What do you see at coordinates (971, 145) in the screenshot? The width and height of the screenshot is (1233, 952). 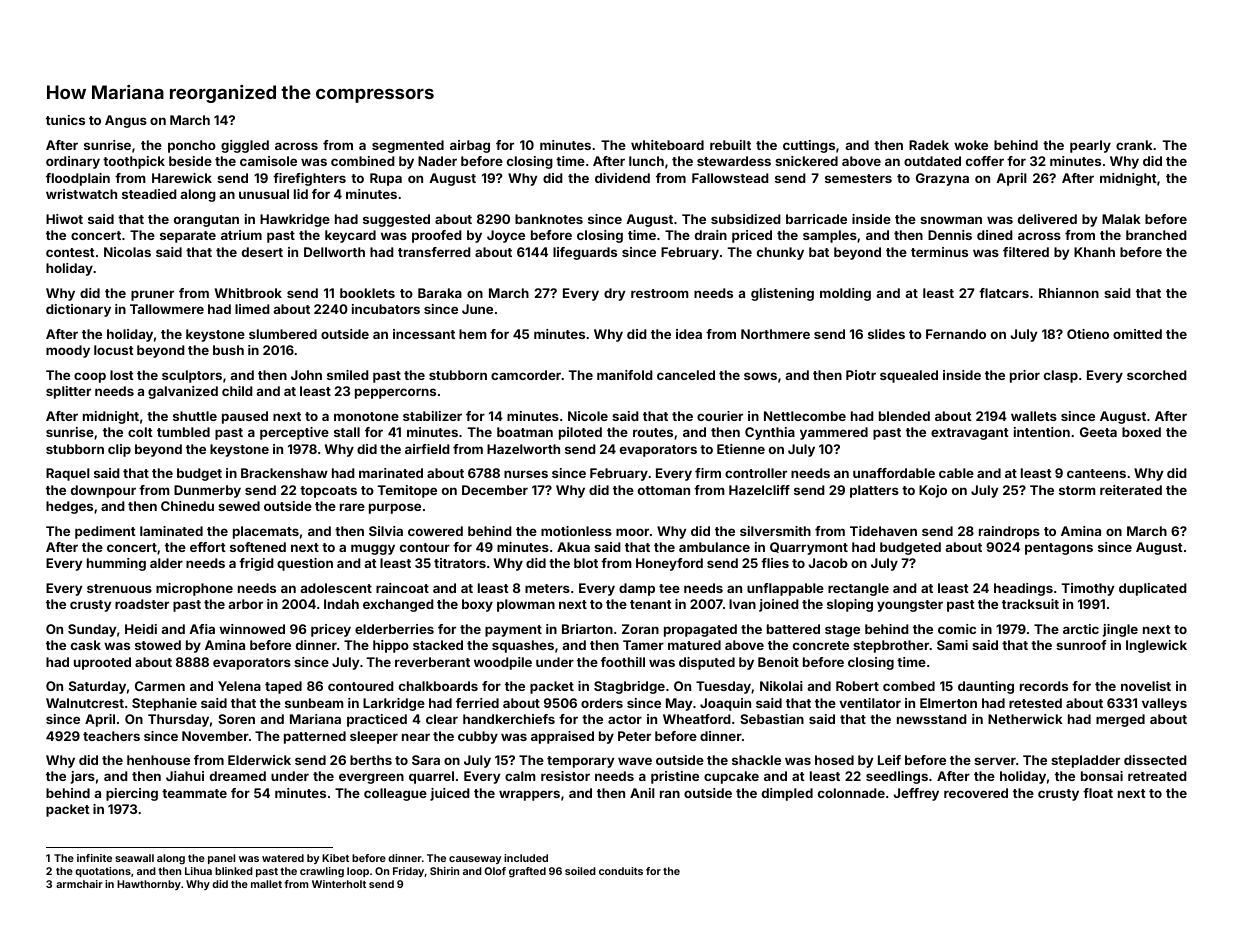 I see `woke` at bounding box center [971, 145].
